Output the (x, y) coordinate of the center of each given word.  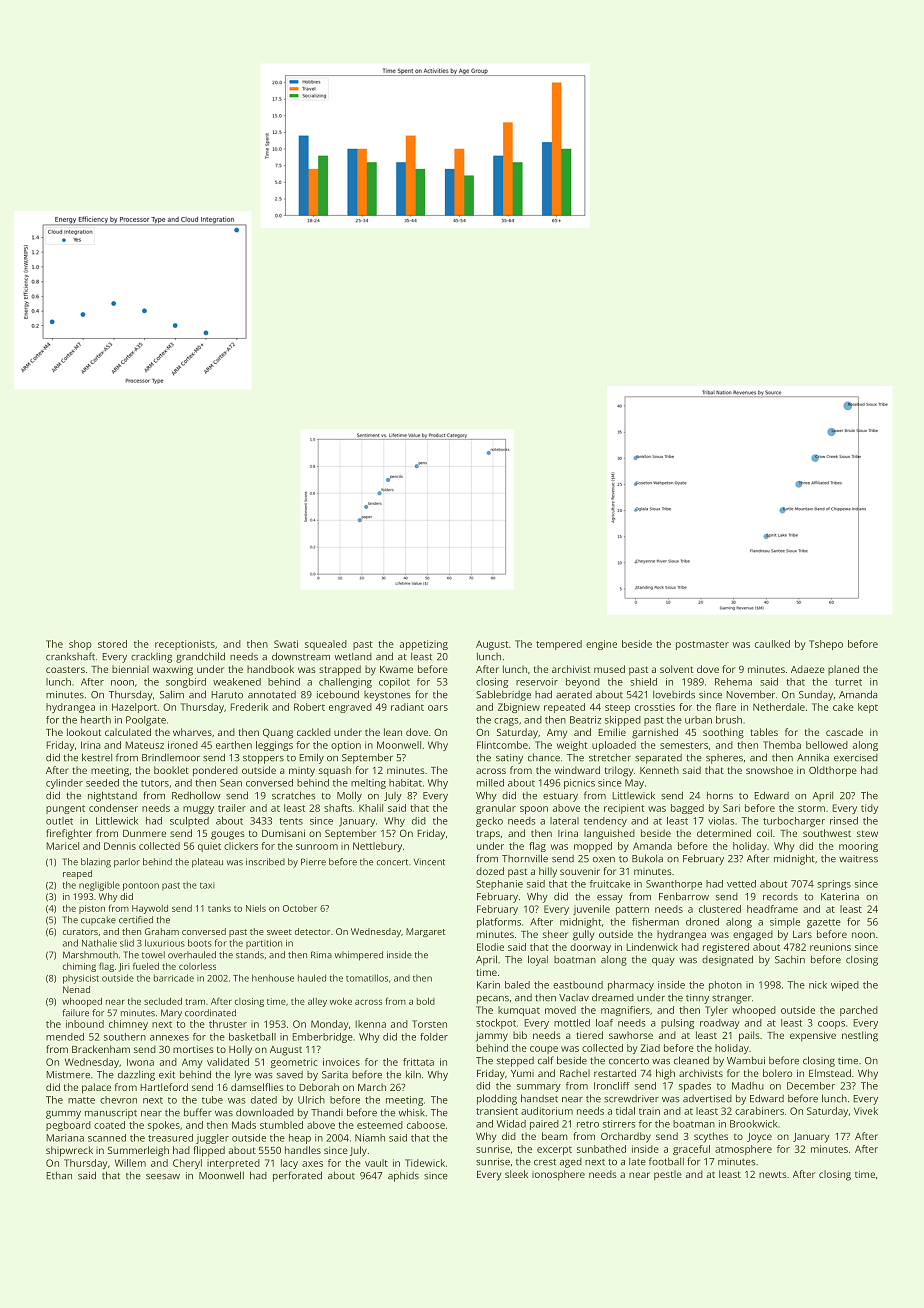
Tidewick (425, 1163)
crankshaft (70, 656)
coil (764, 833)
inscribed (265, 862)
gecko (489, 822)
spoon (534, 810)
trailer (232, 808)
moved (560, 1010)
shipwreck (69, 1151)
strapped (340, 670)
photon (725, 986)
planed (843, 670)
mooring (858, 847)
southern (125, 1037)
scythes (711, 1137)
